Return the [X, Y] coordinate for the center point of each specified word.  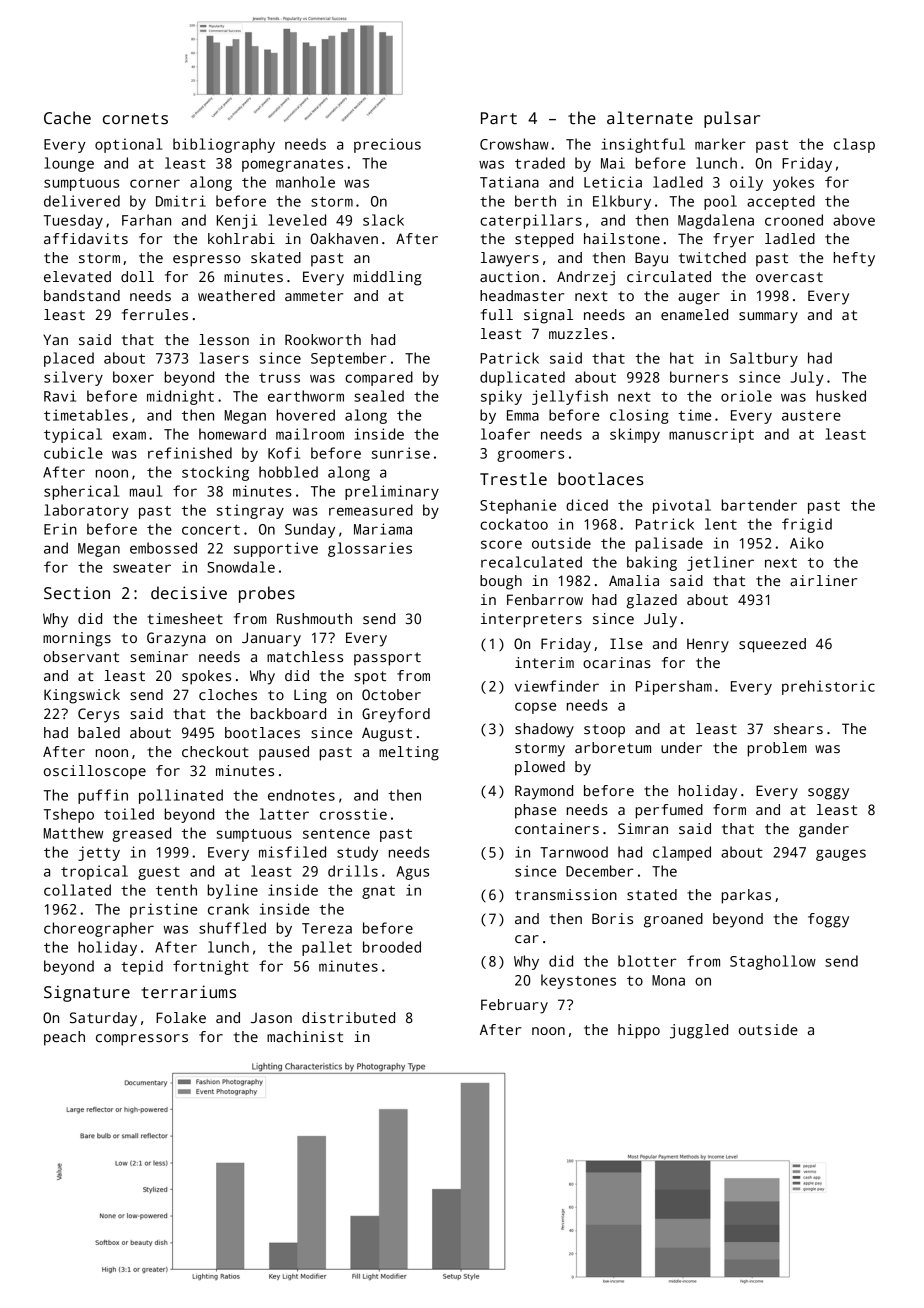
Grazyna [176, 639]
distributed [348, 1017]
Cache [67, 118]
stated [652, 894]
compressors [142, 1040]
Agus [412, 873]
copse [535, 708]
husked [841, 396]
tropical [94, 872]
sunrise [401, 453]
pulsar [732, 119]
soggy [828, 794]
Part [499, 118]
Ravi [60, 396]
